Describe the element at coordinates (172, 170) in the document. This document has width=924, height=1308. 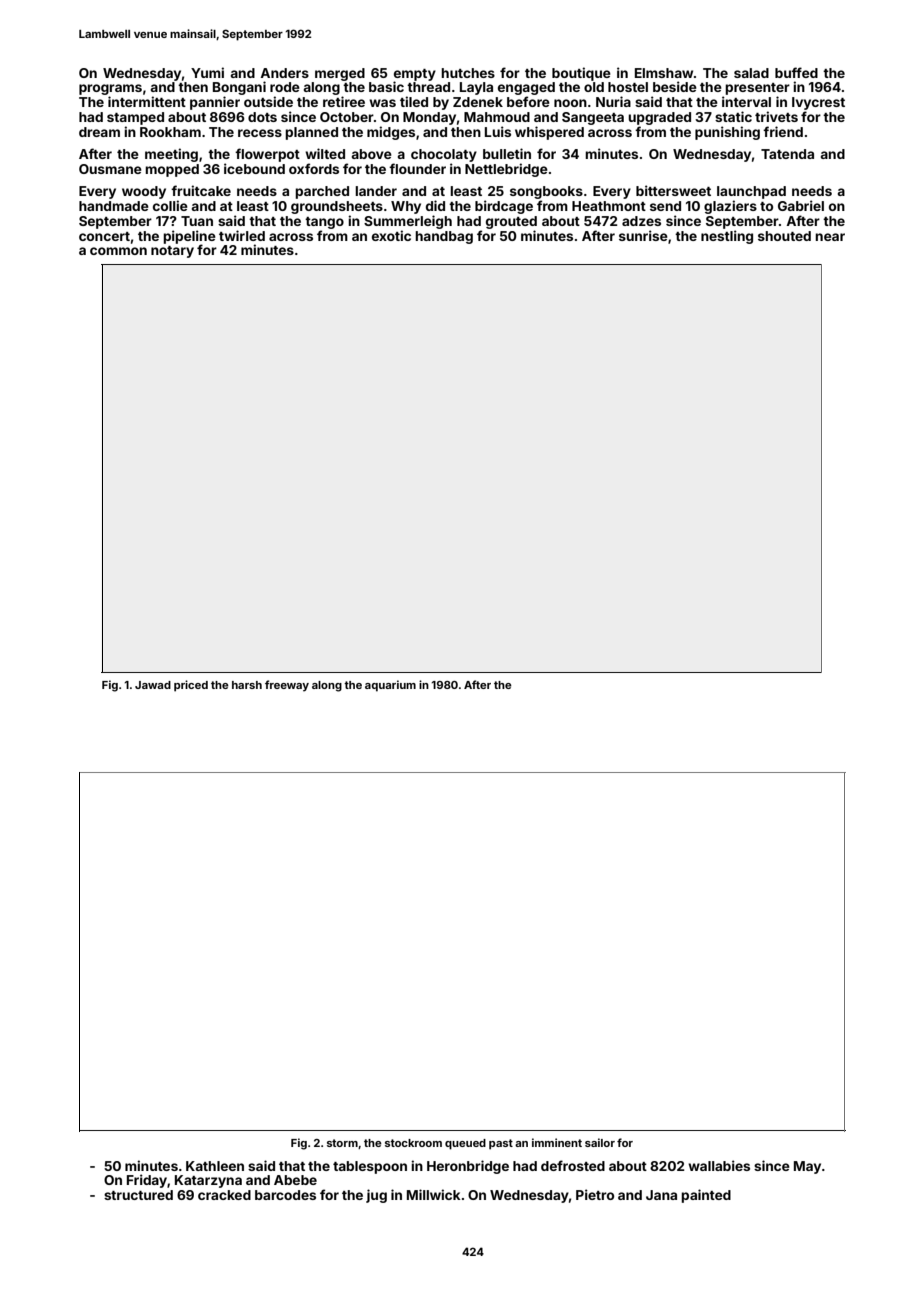
I see `mopped` at that location.
